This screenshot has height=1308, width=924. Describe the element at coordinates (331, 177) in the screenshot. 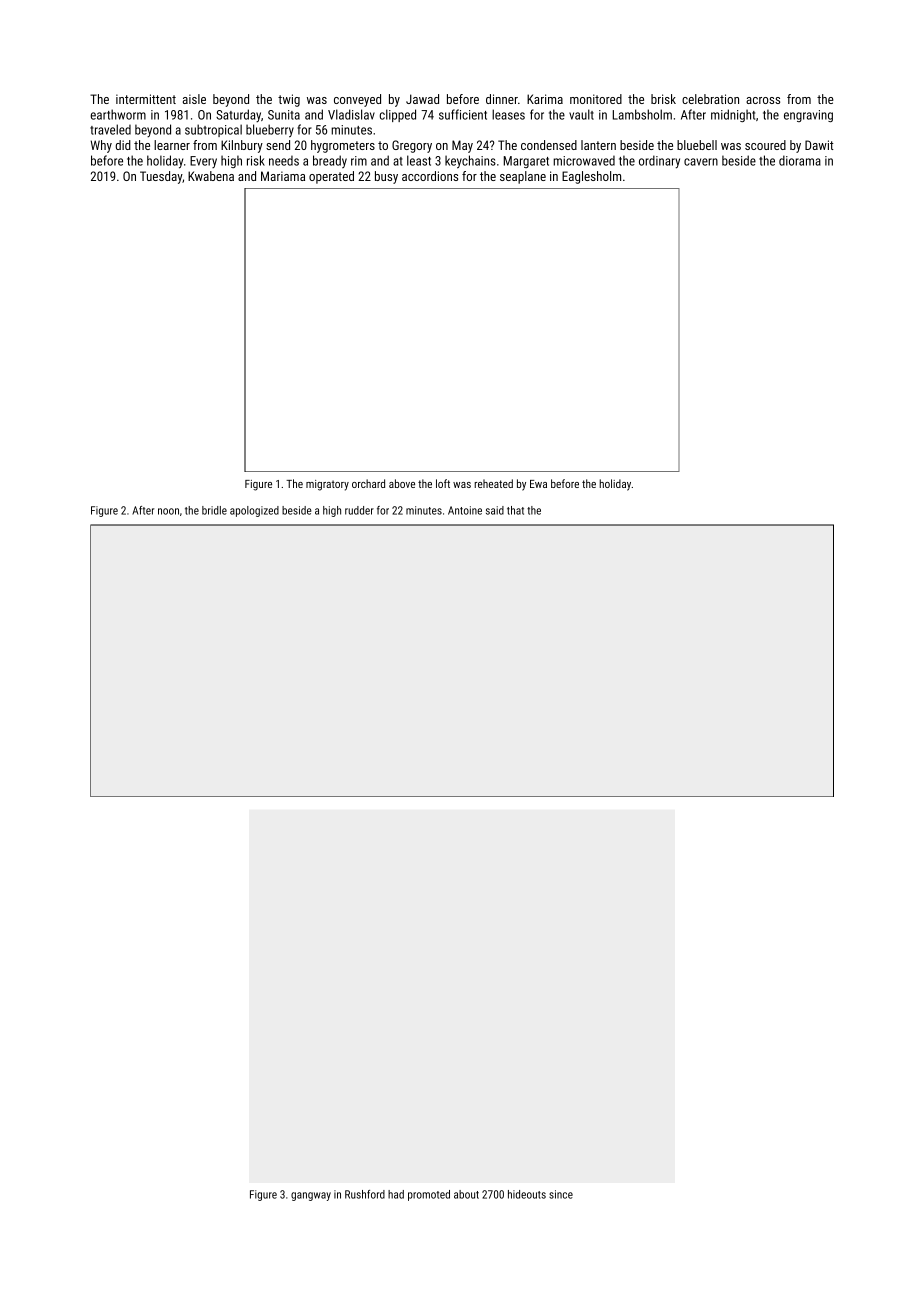

I see `operated` at that location.
